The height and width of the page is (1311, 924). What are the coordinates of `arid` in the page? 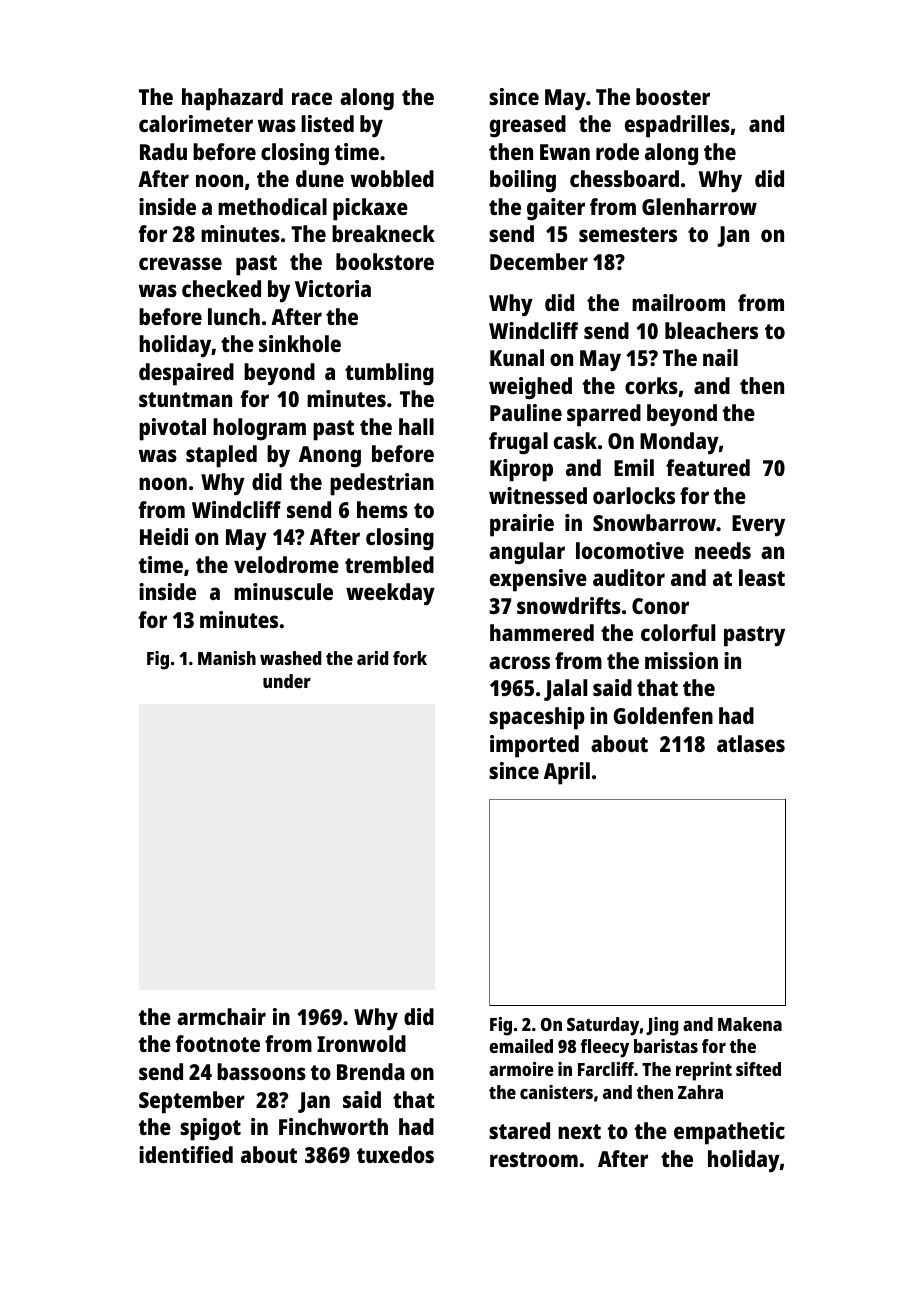 It's located at (372, 658).
